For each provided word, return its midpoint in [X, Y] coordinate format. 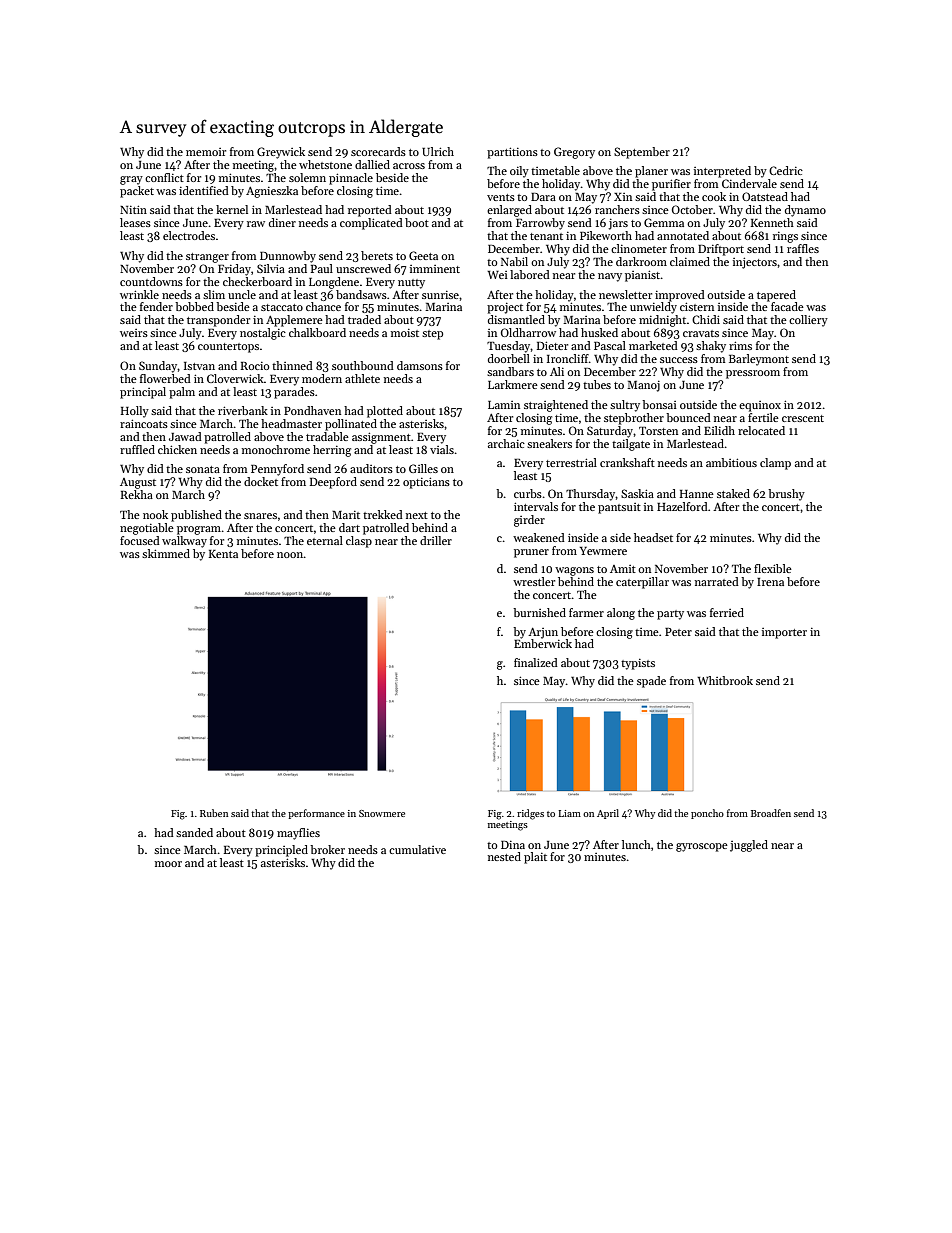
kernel [232, 209]
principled [281, 851]
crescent [803, 418]
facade [787, 306]
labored [530, 274]
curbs [528, 493]
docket [261, 481]
